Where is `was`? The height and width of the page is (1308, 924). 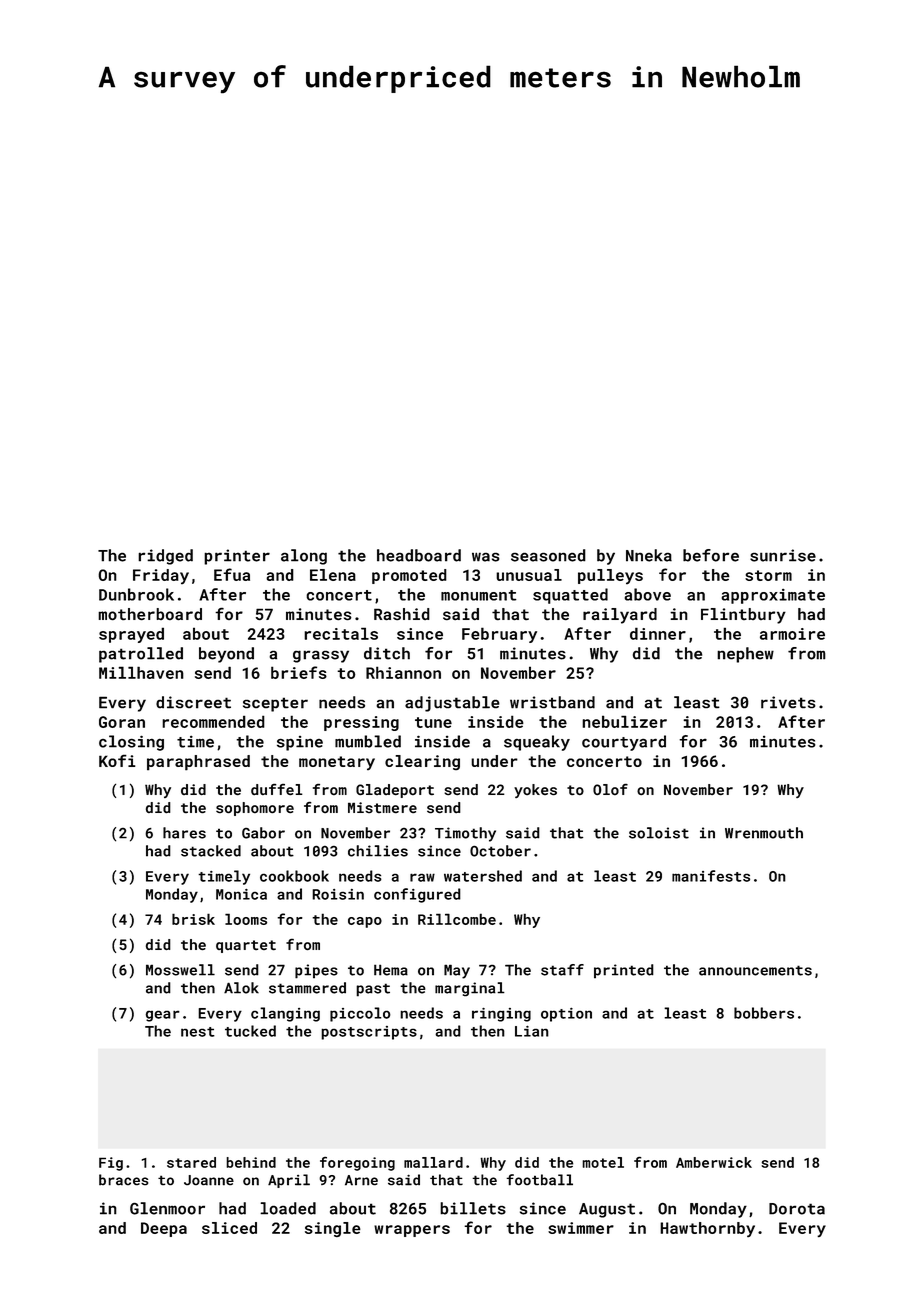 was is located at coordinates (486, 557).
